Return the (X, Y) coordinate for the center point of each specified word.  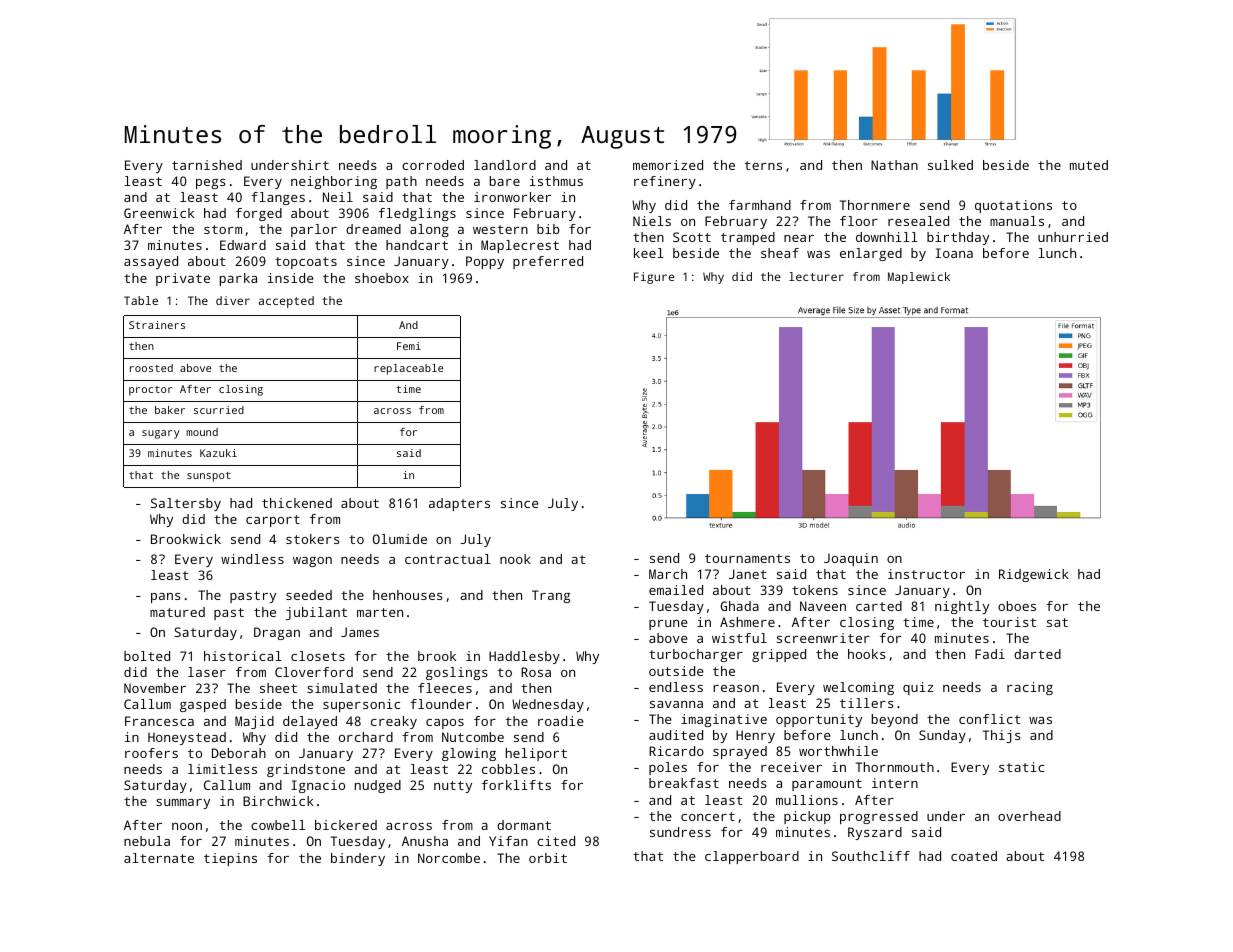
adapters (459, 504)
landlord (505, 165)
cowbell (278, 825)
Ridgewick (1034, 575)
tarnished (207, 165)
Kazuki (218, 453)
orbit (548, 858)
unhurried (1073, 237)
